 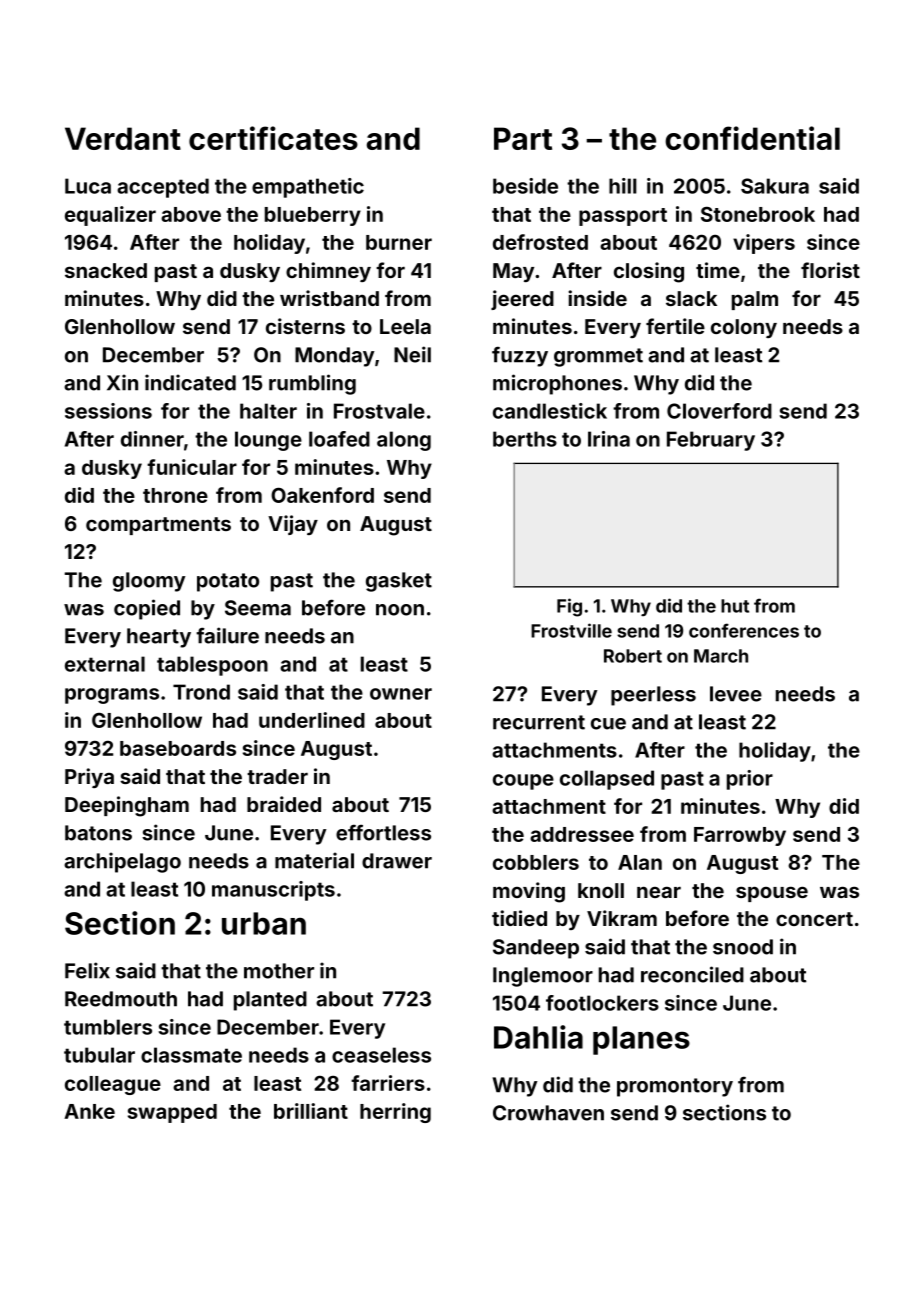 What do you see at coordinates (571, 630) in the image?
I see `Frostville` at bounding box center [571, 630].
